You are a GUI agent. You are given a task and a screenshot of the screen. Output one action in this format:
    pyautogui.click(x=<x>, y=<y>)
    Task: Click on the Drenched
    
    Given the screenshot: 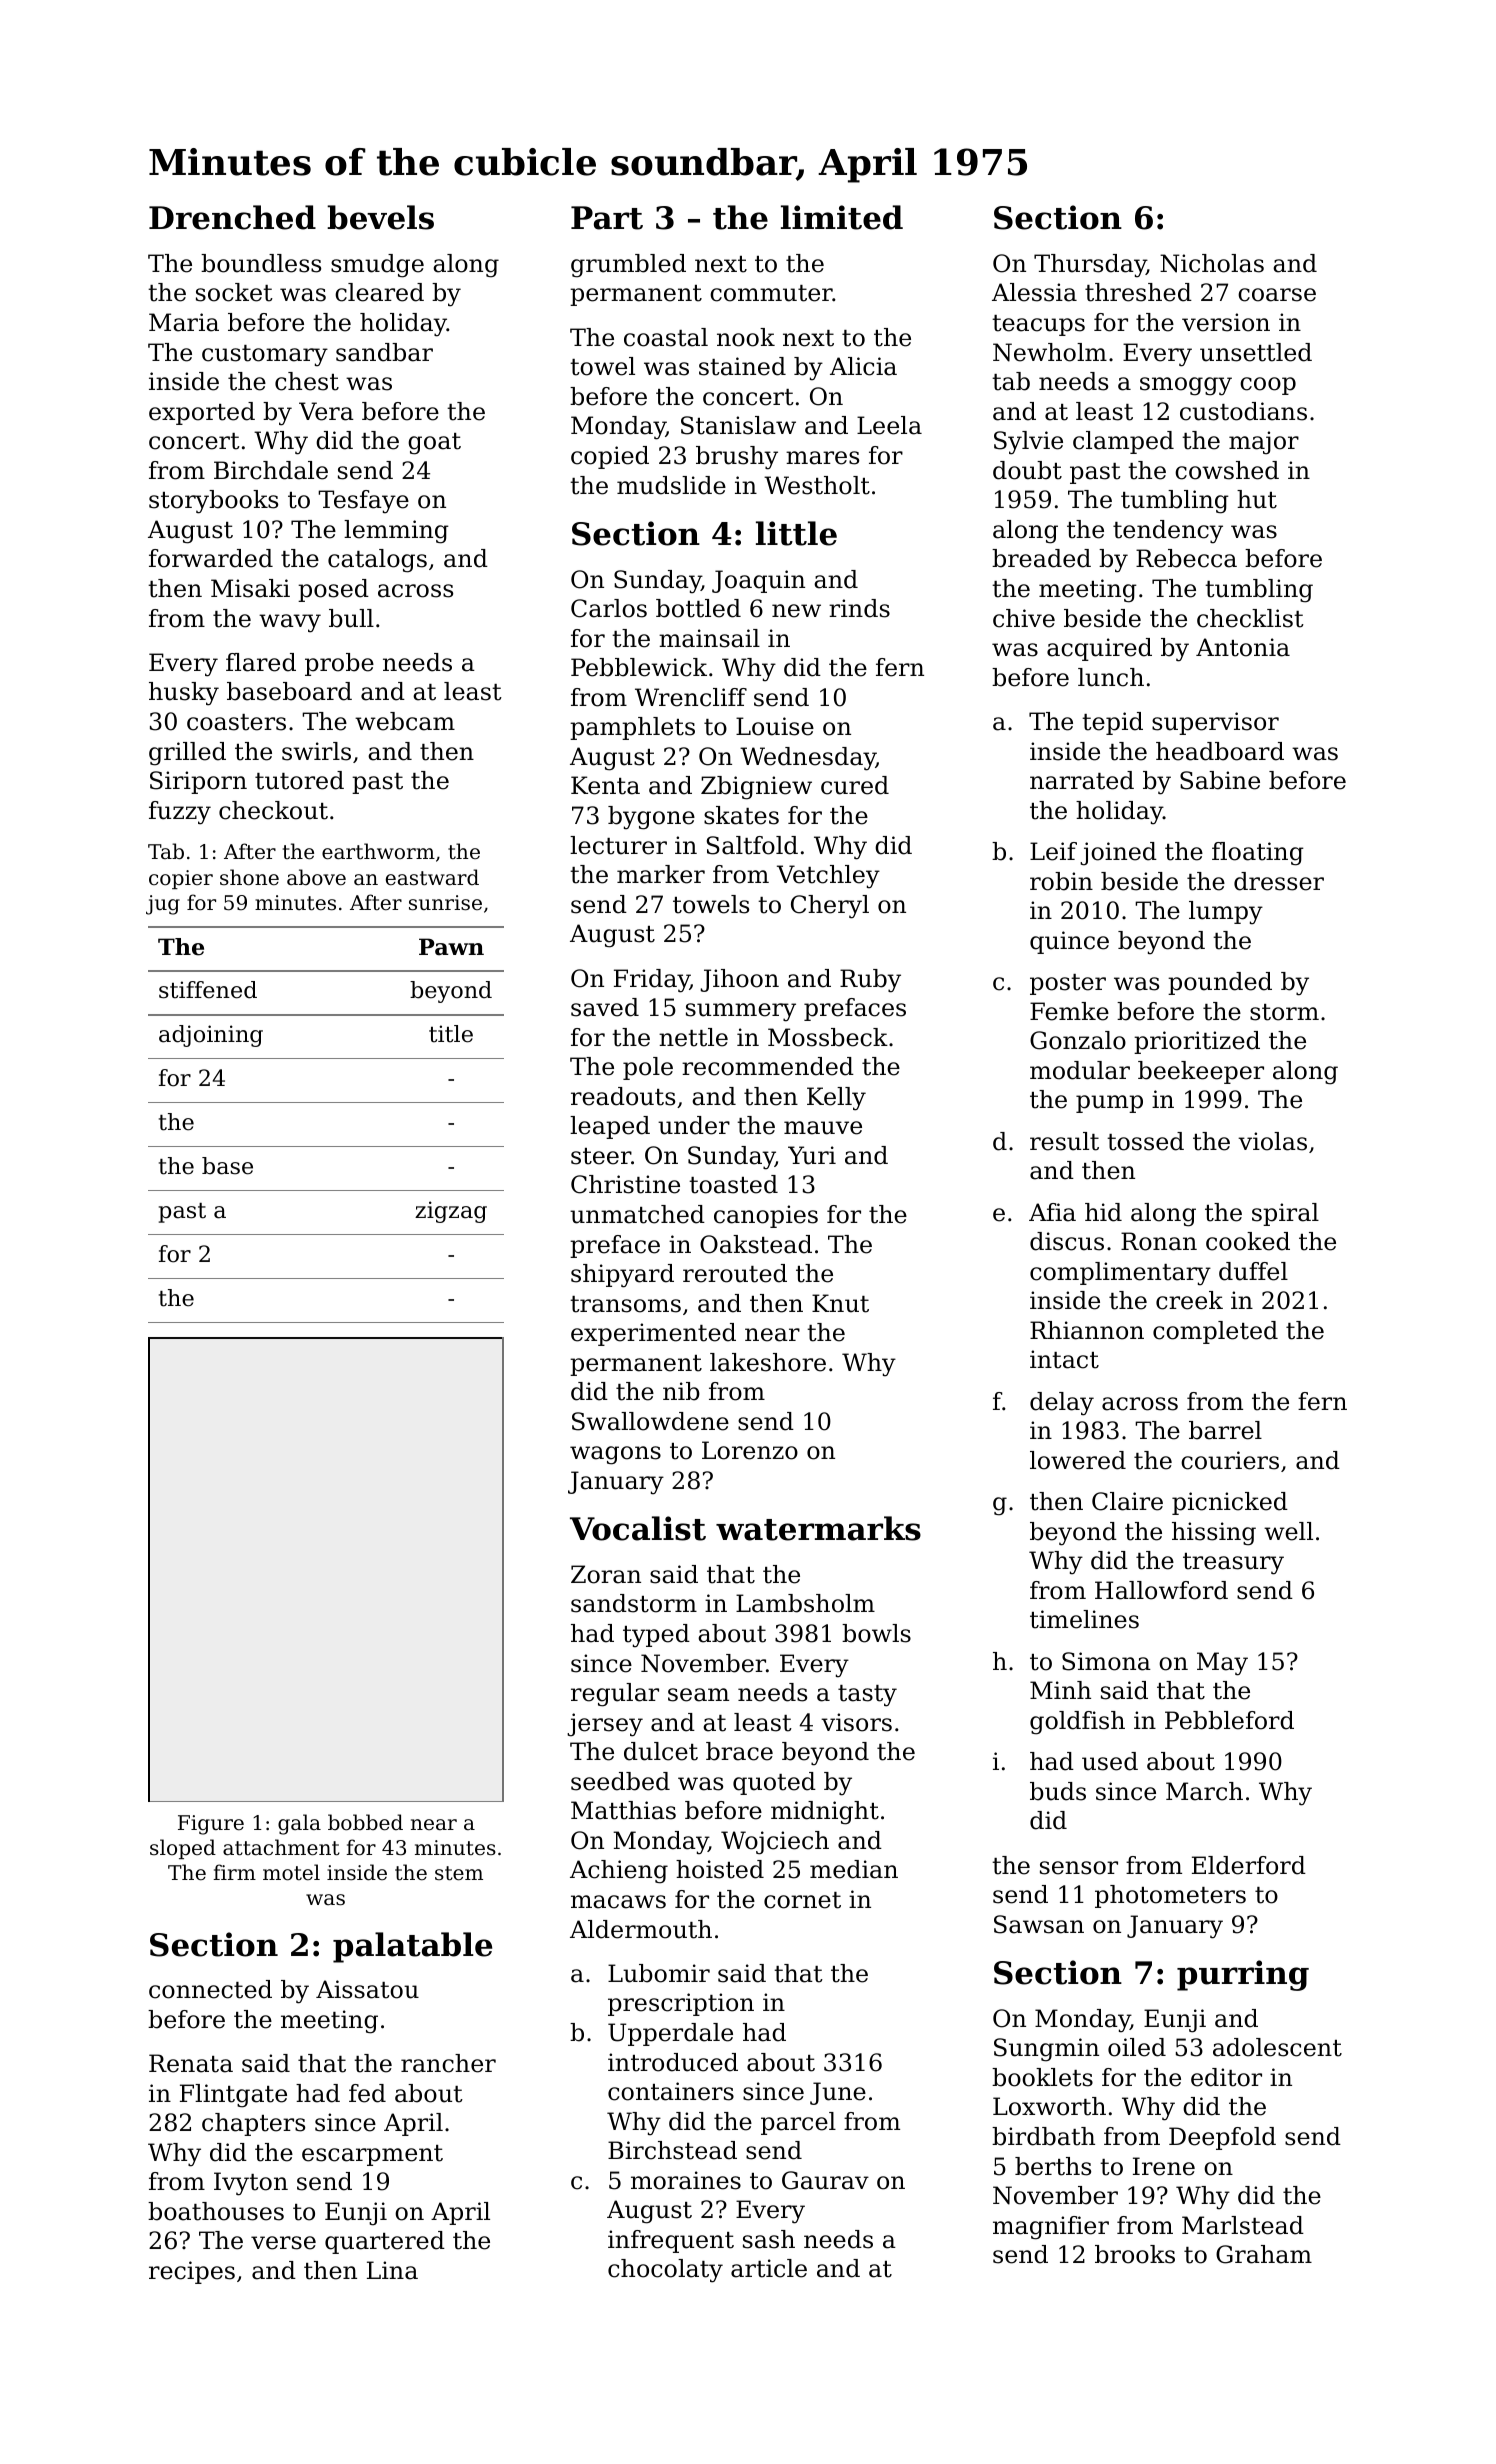 What is the action you would take?
    pyautogui.click(x=232, y=217)
